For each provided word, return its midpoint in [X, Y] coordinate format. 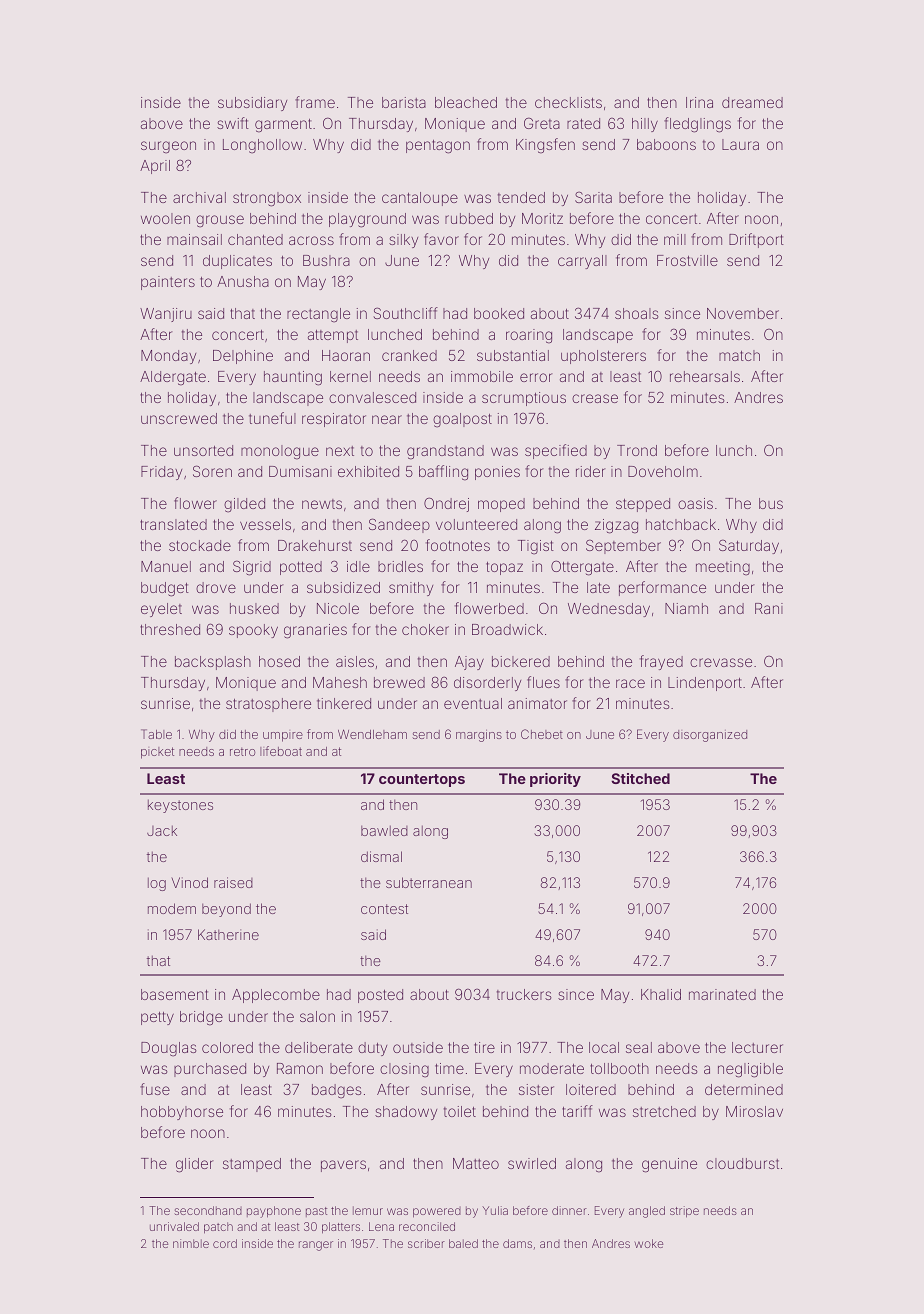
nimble [191, 1243]
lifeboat [281, 751]
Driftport [756, 240]
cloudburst [742, 1163]
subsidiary [252, 104]
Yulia [495, 1210]
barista [404, 102]
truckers [524, 994]
